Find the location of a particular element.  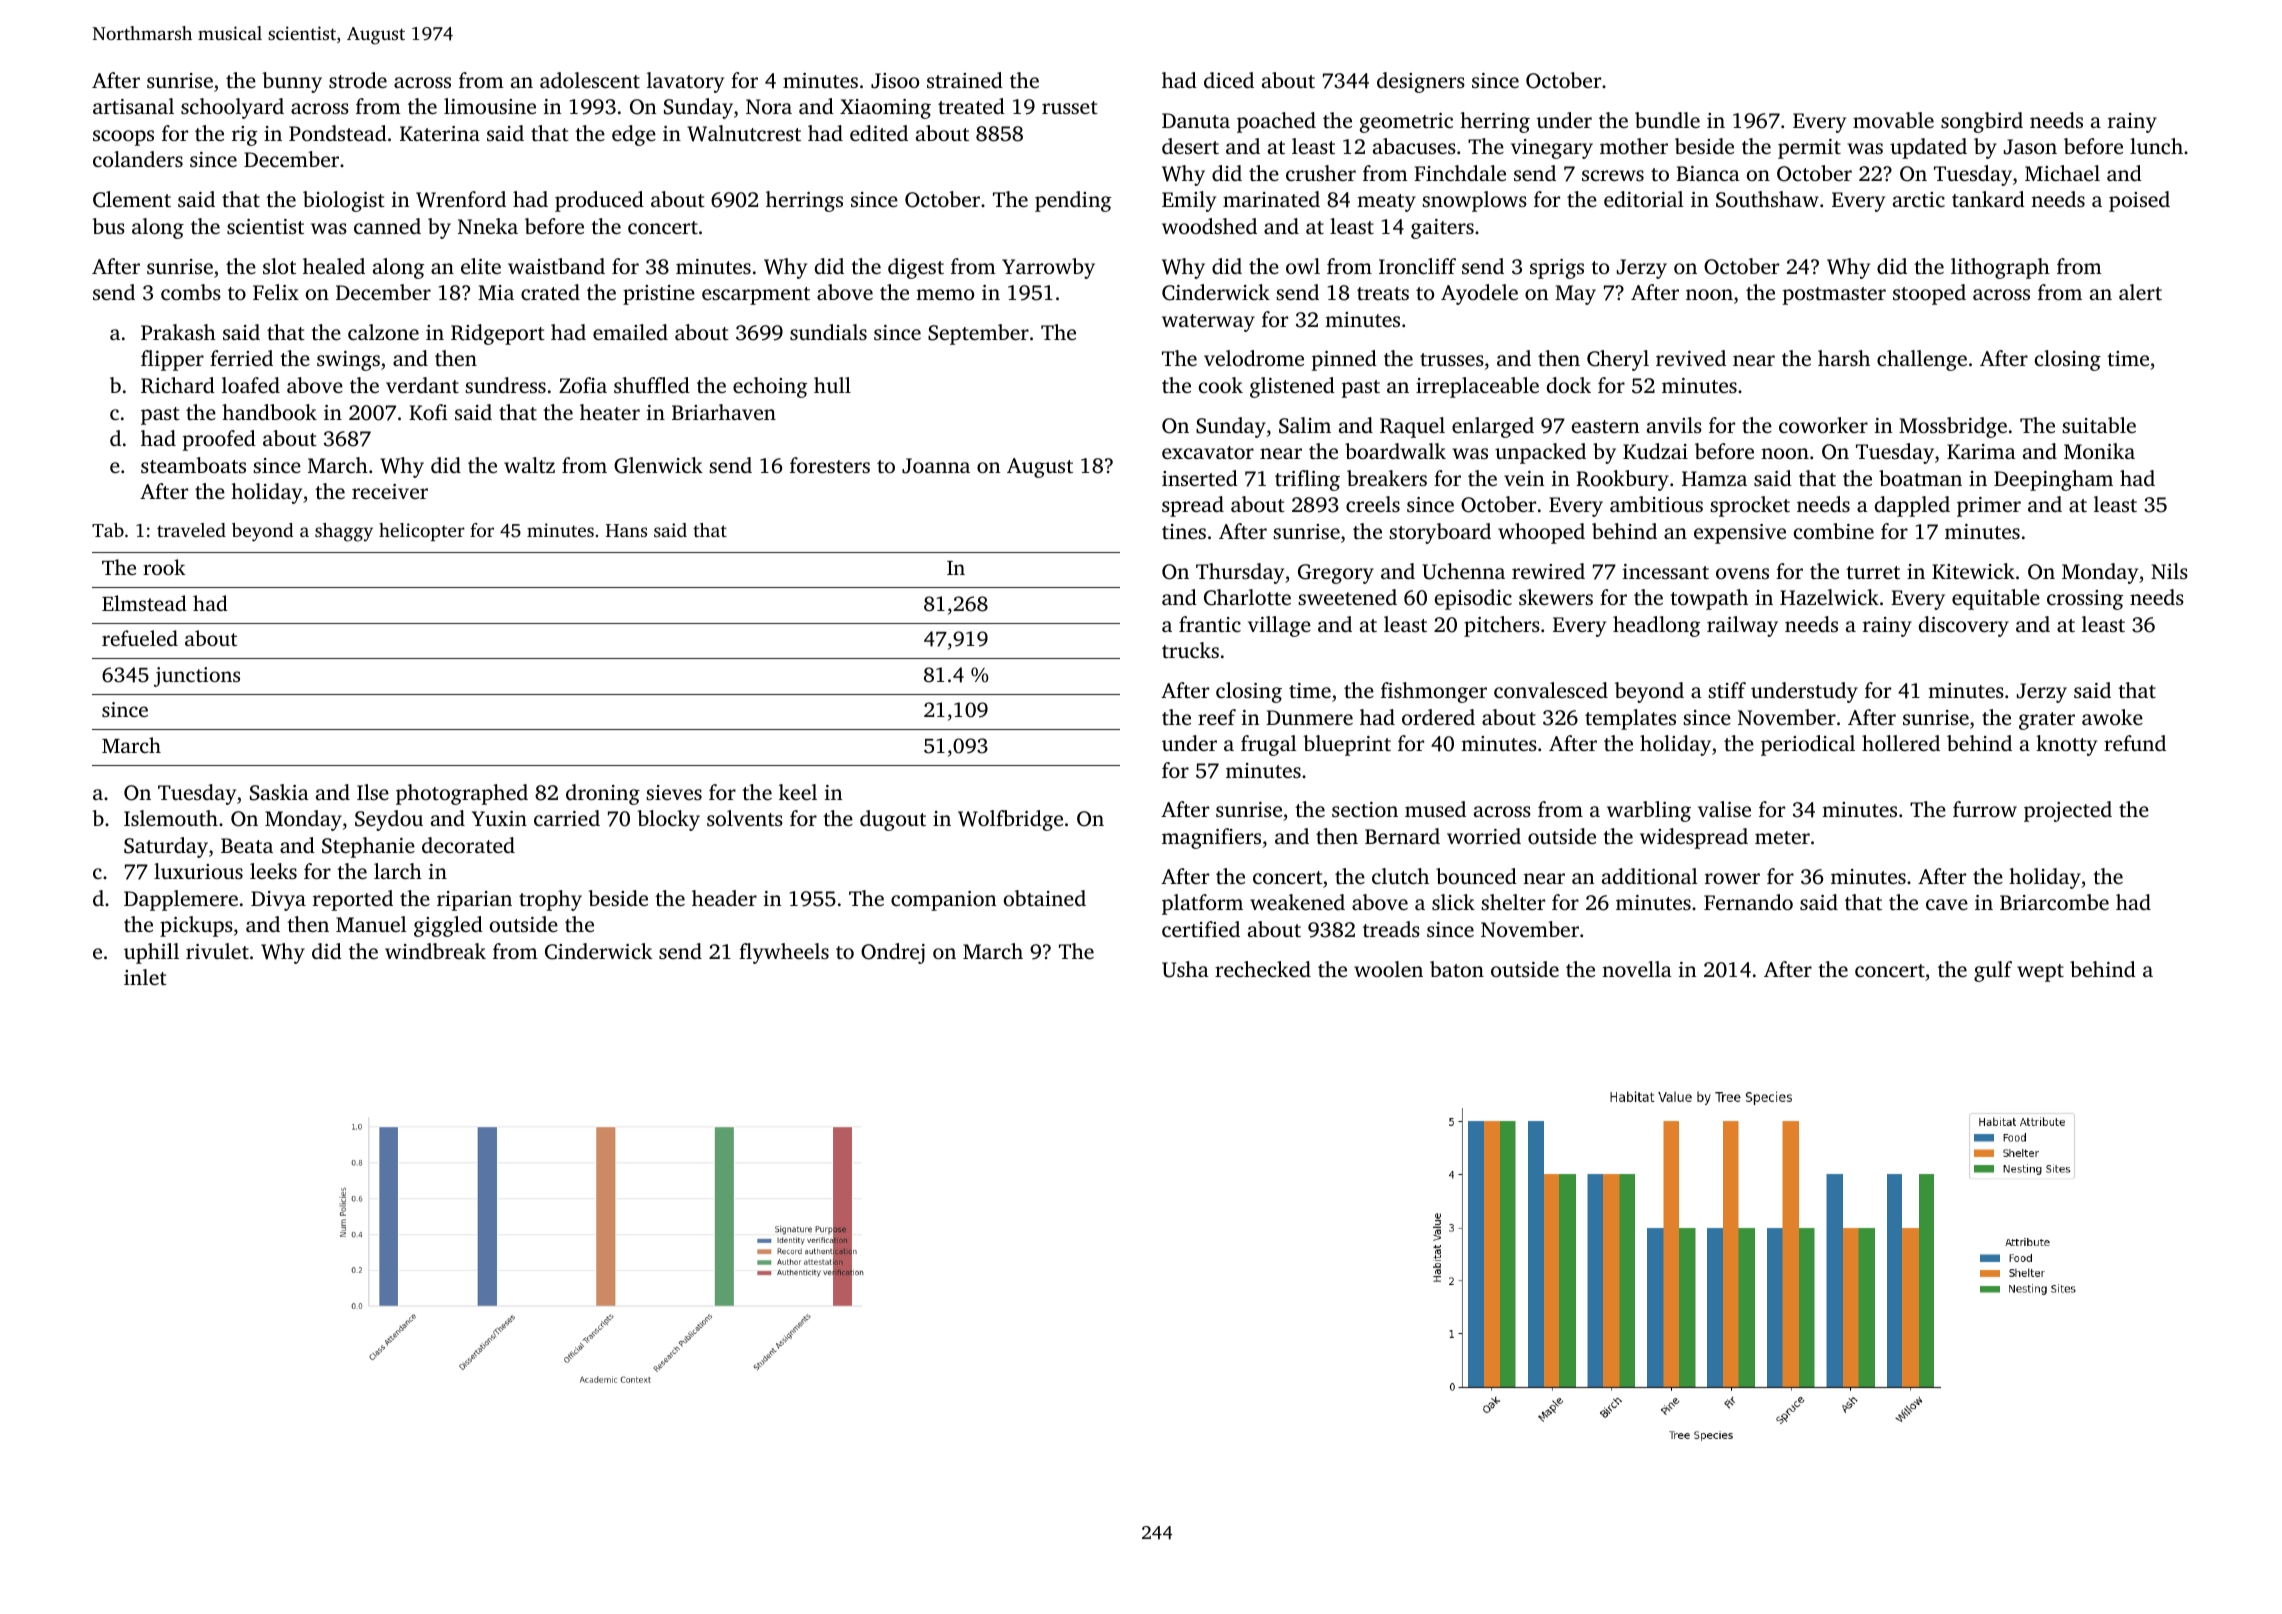

combine is located at coordinates (1834, 531).
